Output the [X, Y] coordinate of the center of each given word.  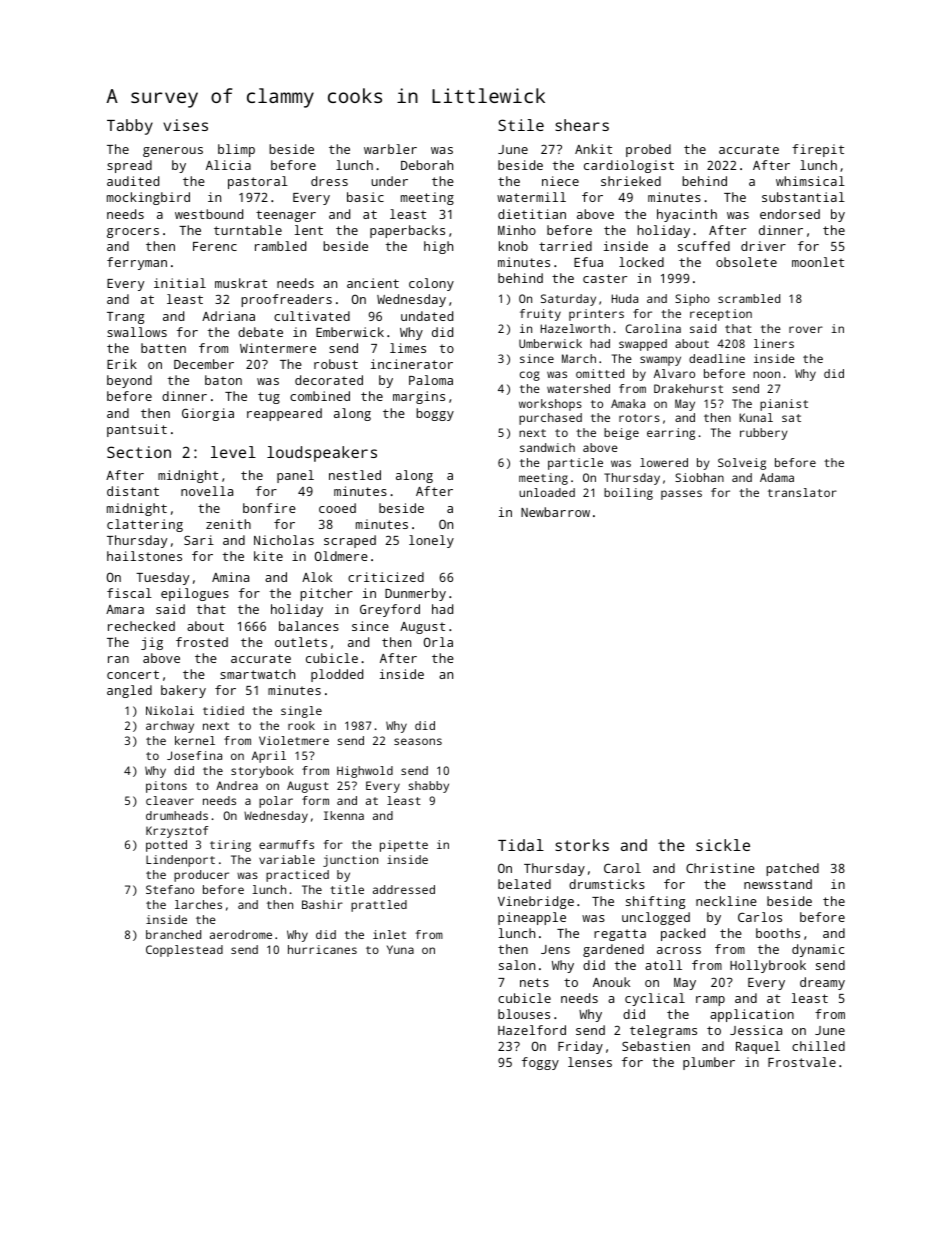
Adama [777, 477]
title [347, 889]
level [233, 452]
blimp [236, 150]
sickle [723, 845]
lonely [431, 541]
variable [287, 859]
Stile [521, 125]
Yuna [400, 949]
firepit [818, 150]
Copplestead [184, 951]
